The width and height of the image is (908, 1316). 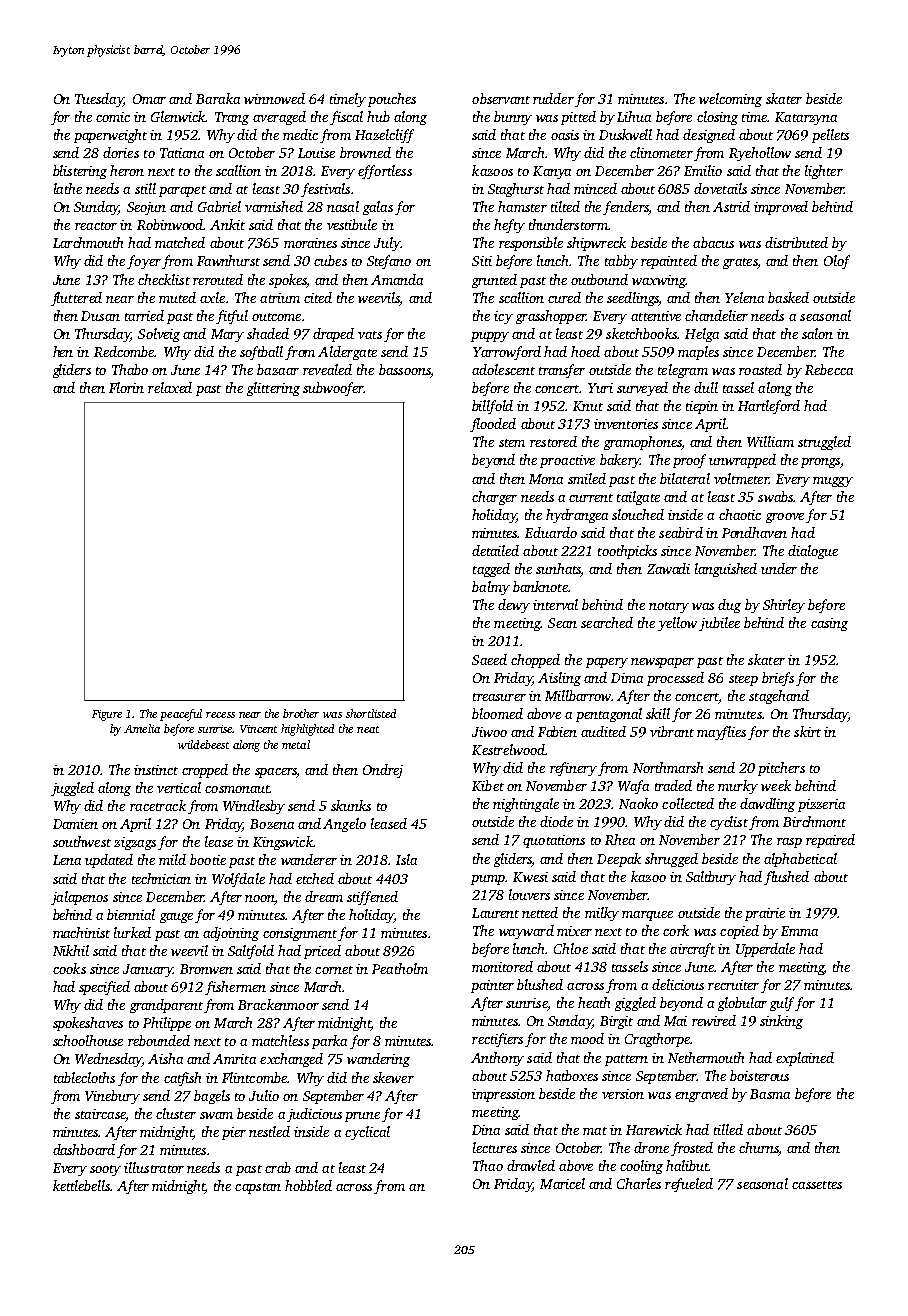 What do you see at coordinates (565, 206) in the image?
I see `tilted` at bounding box center [565, 206].
